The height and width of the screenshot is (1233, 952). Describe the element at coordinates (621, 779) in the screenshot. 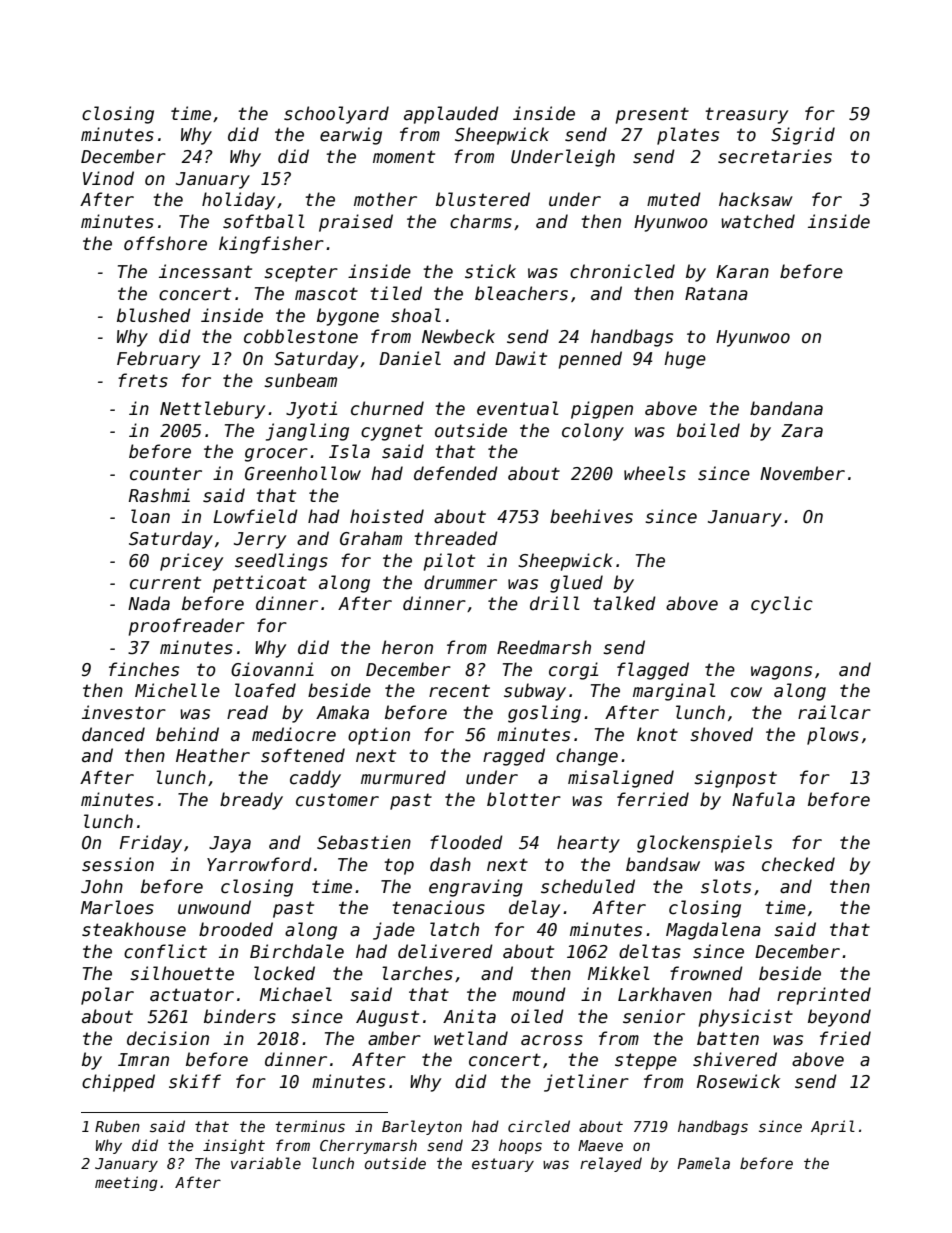

I see `misaligned` at that location.
